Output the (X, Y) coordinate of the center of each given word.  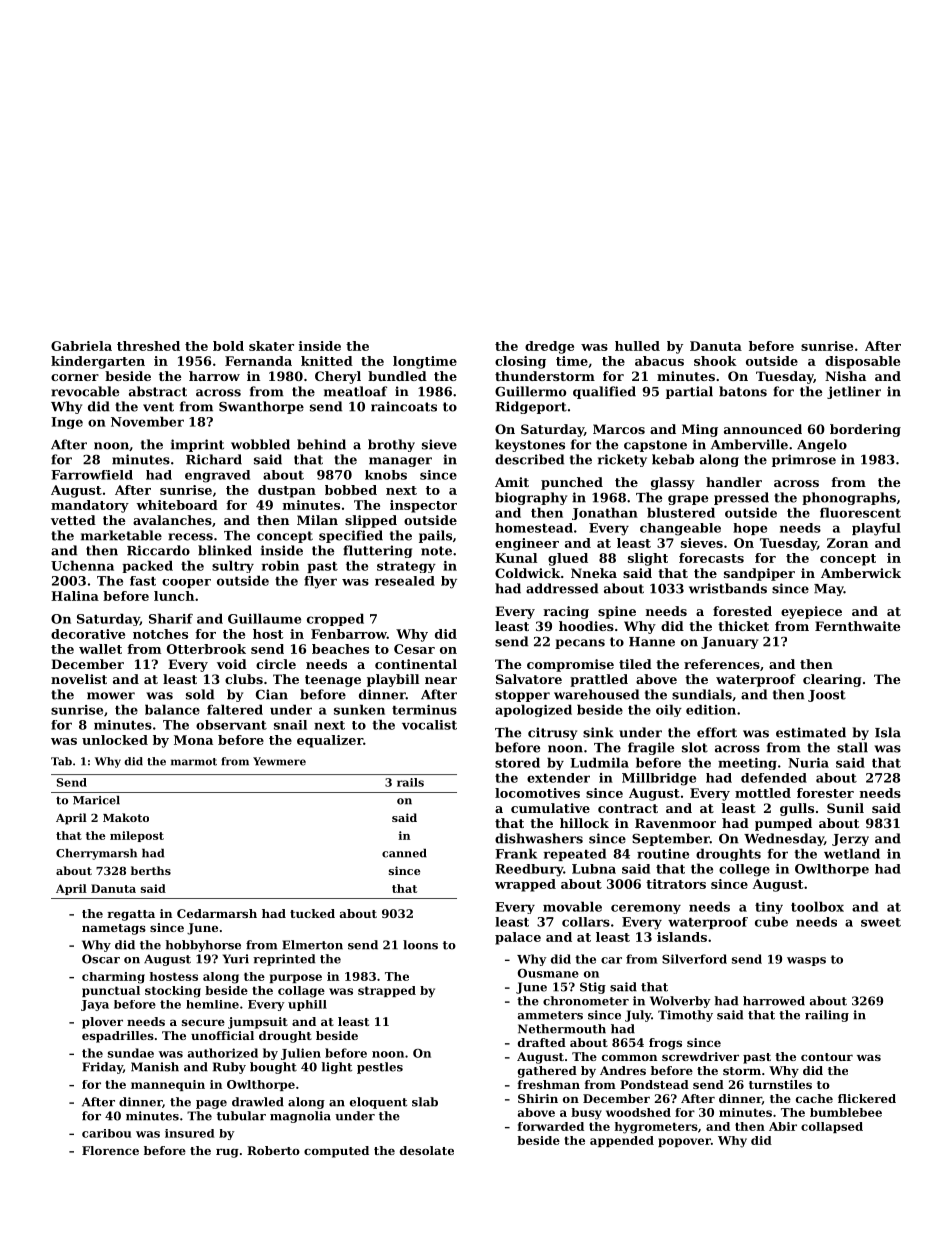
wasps (806, 961)
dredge (549, 347)
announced (763, 429)
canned (404, 853)
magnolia (300, 1117)
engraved (217, 476)
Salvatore (529, 679)
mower (111, 696)
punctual (111, 991)
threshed (148, 346)
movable (572, 906)
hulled (637, 346)
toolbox (817, 906)
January (729, 643)
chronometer (586, 1001)
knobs (386, 475)
